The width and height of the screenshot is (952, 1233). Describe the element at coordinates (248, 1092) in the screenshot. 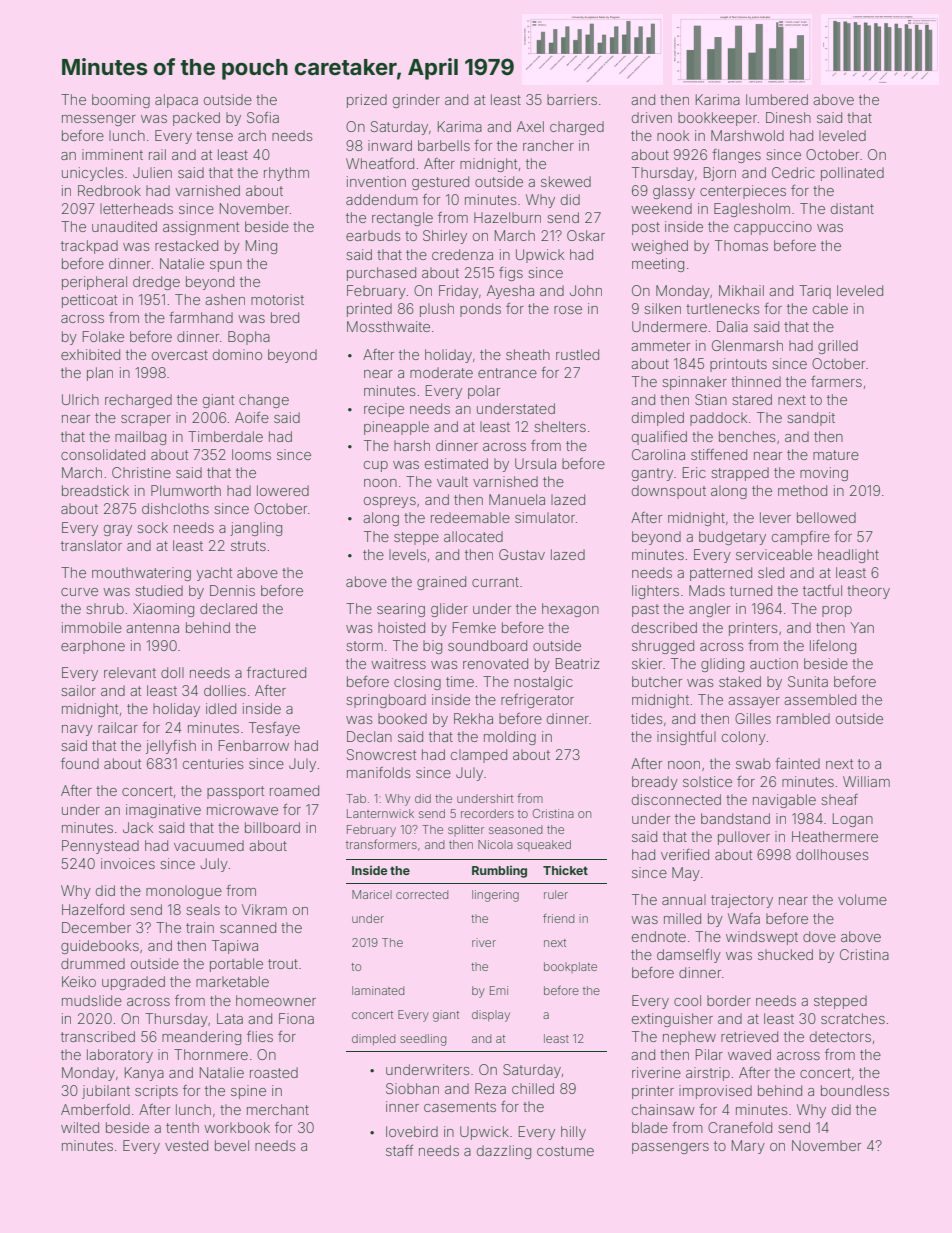

I see `spine` at that location.
